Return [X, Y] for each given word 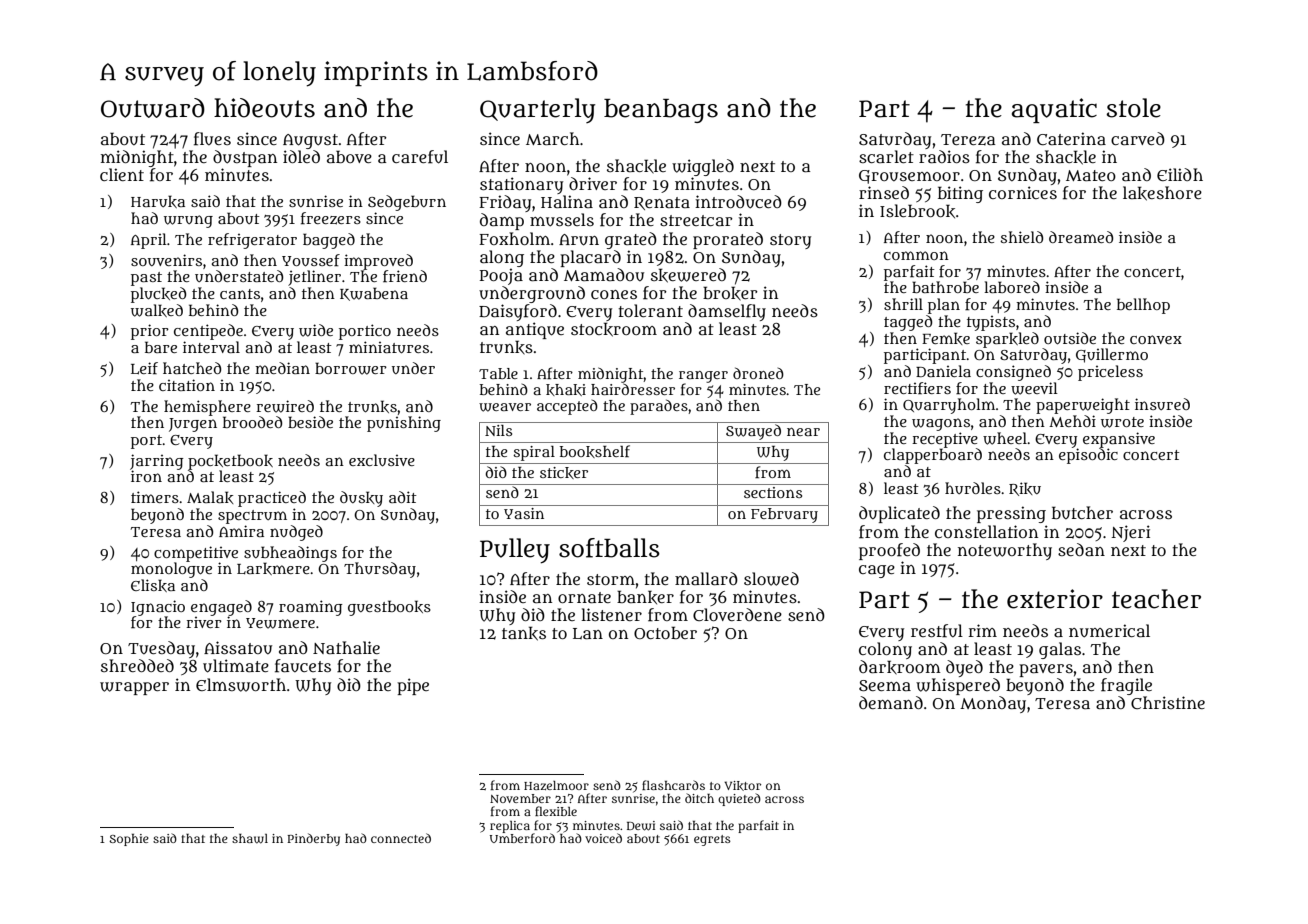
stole [1133, 108]
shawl [250, 839]
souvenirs [166, 260]
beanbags [661, 111]
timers [155, 497]
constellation [986, 532]
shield [1021, 237]
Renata [662, 203]
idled [301, 156]
